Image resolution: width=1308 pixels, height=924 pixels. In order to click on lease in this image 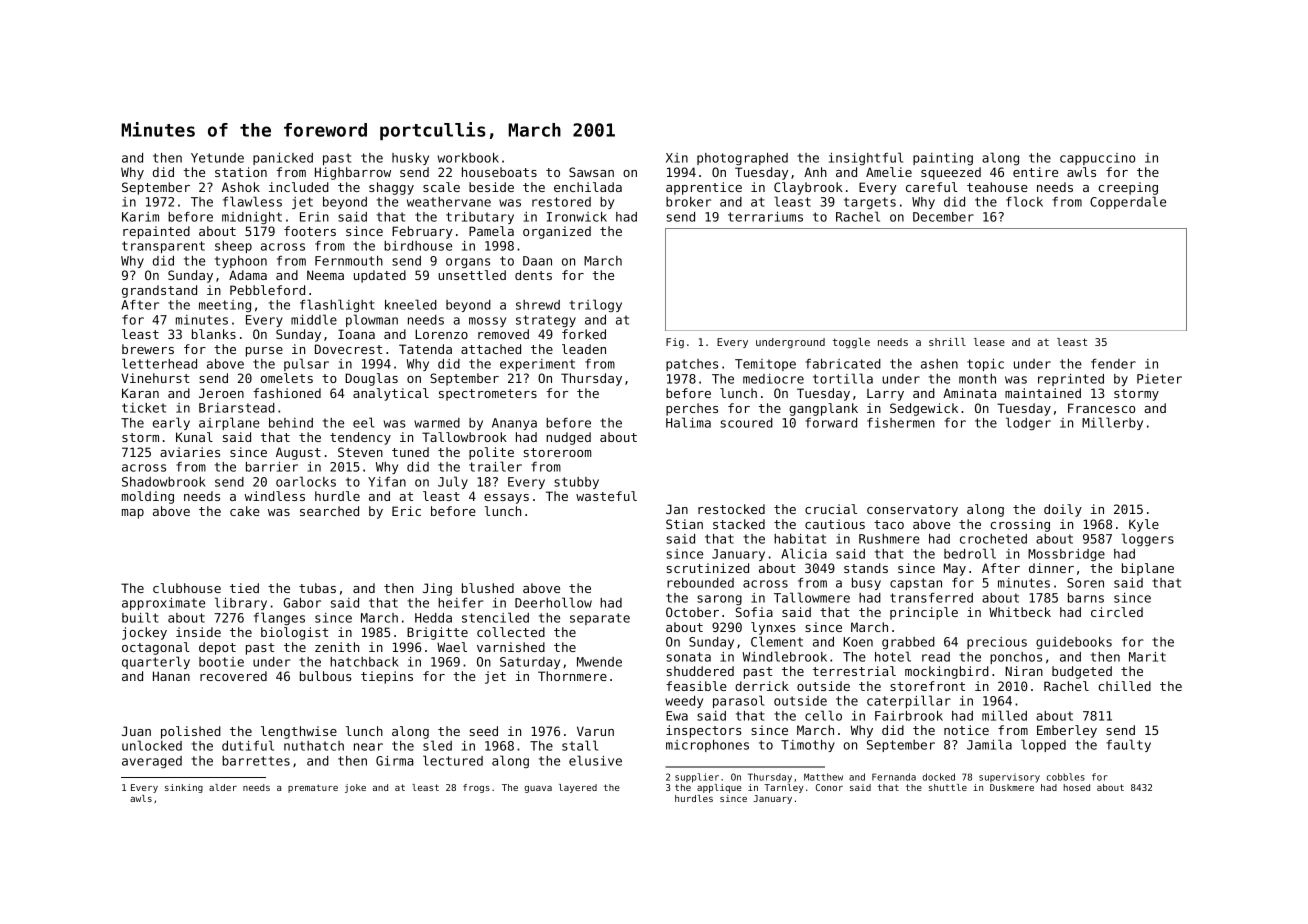, I will do `click(989, 342)`.
